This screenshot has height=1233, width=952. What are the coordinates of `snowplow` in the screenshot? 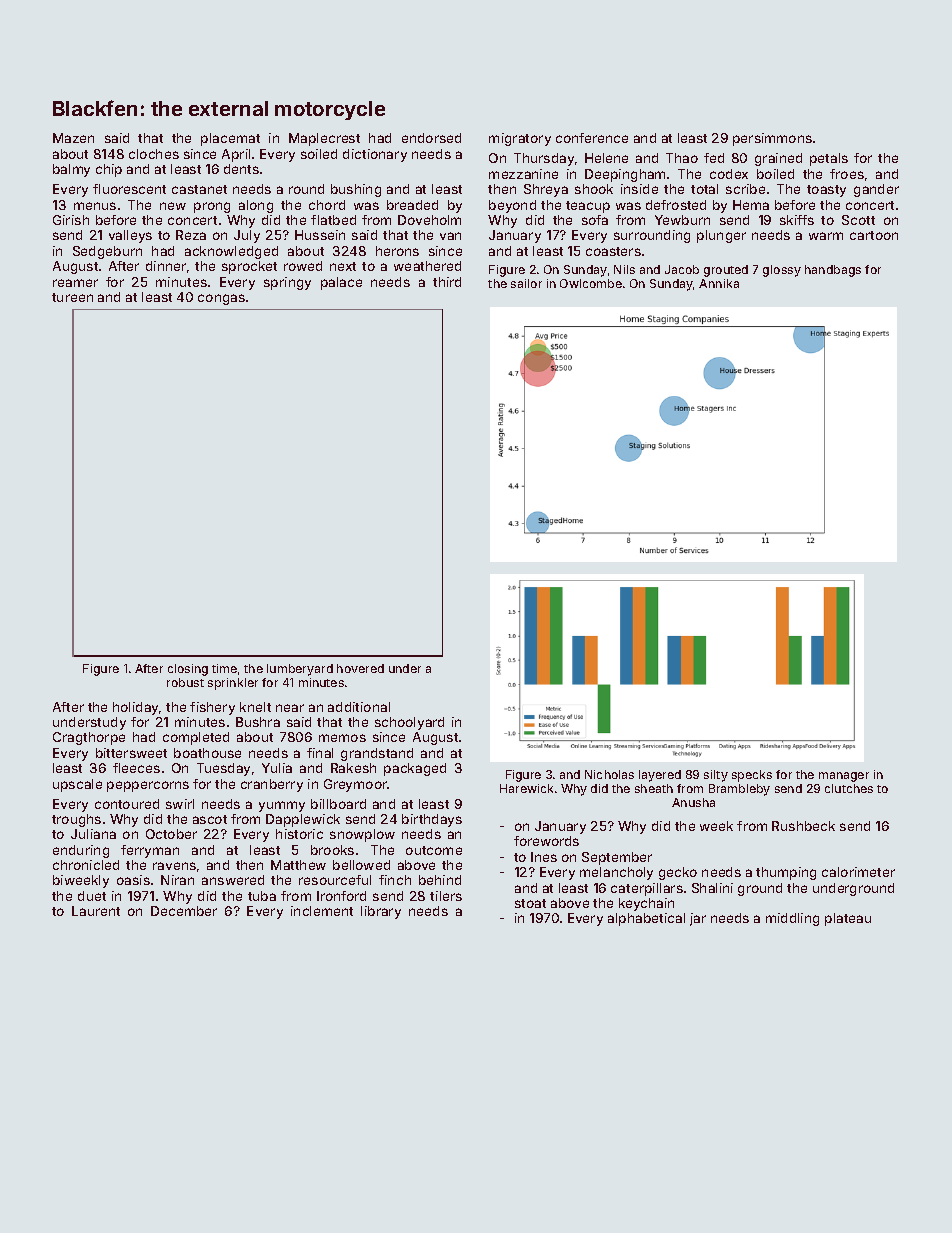 It's located at (362, 835).
